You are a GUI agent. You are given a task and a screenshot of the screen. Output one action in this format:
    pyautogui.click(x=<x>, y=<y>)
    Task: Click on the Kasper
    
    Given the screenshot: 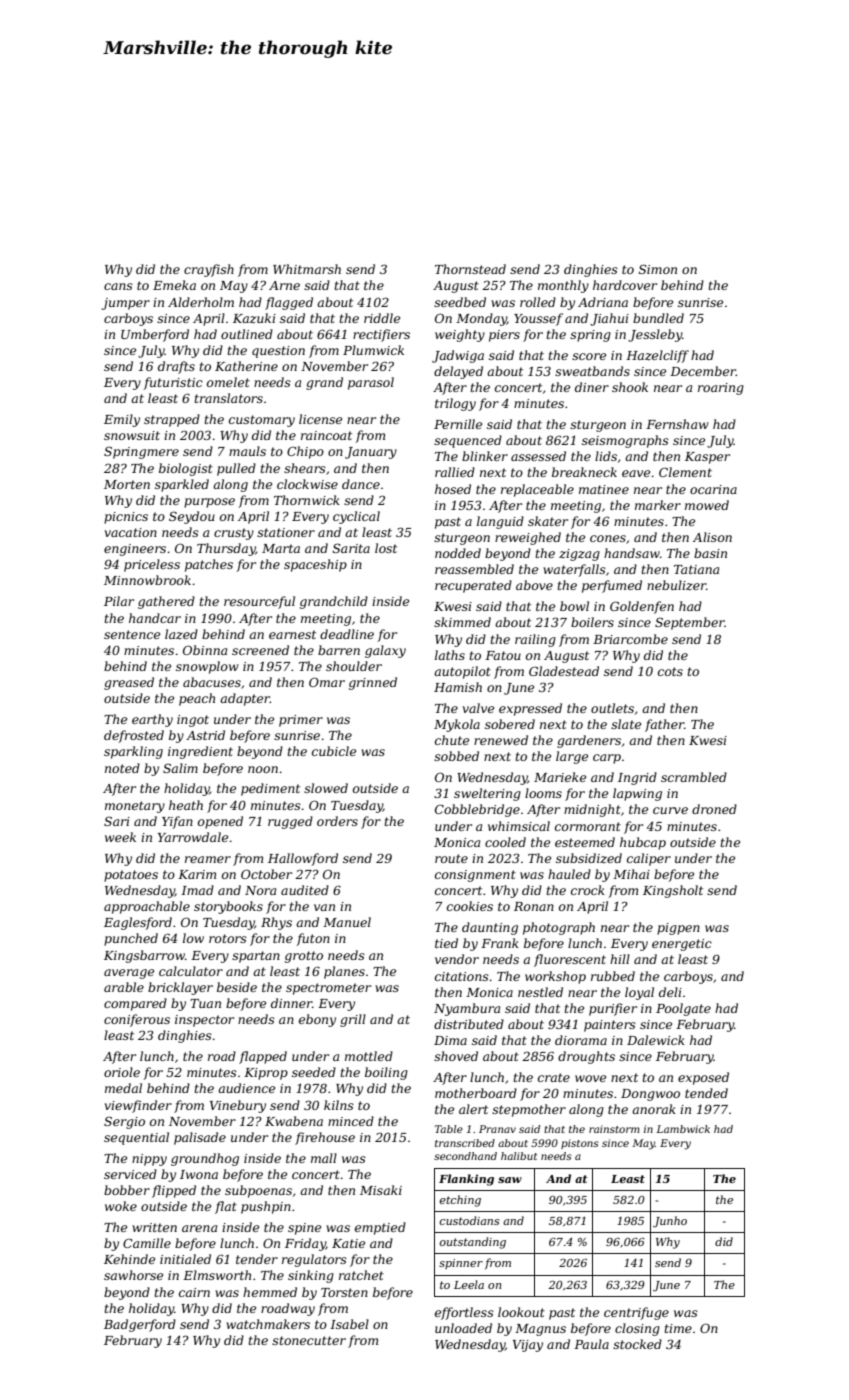 What is the action you would take?
    pyautogui.click(x=707, y=458)
